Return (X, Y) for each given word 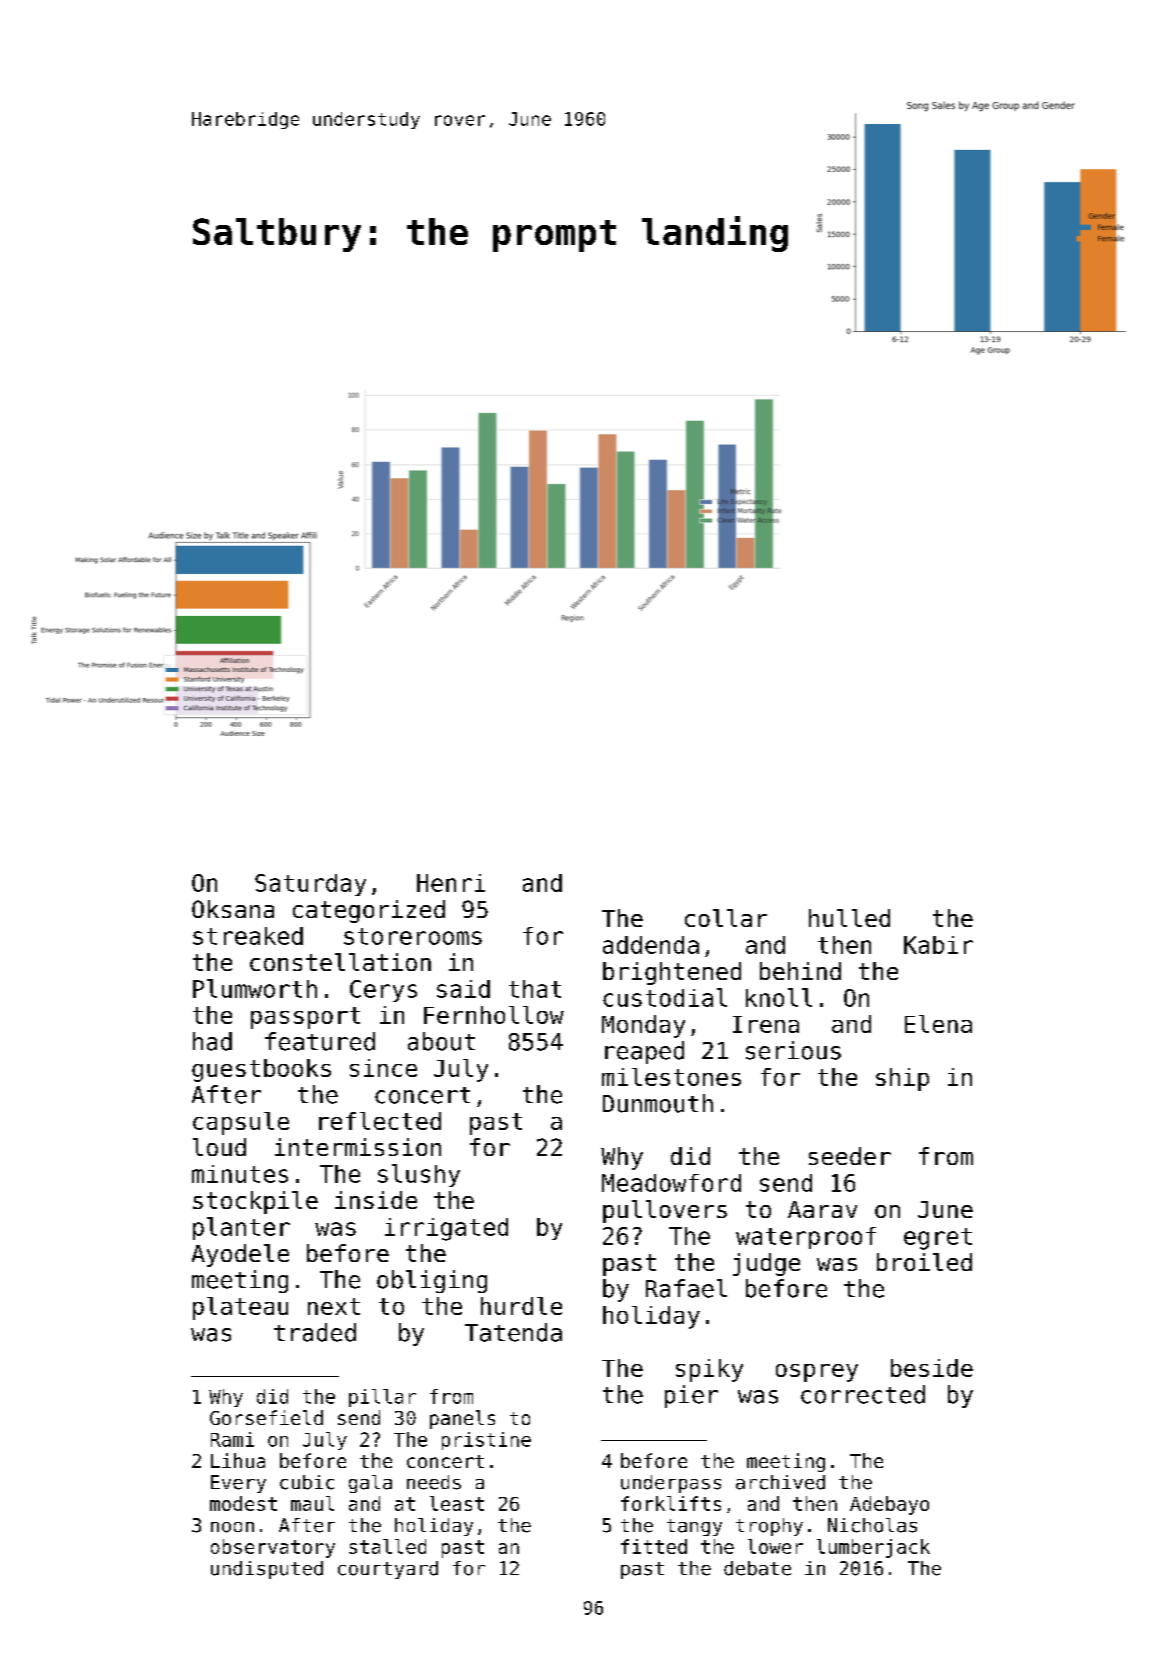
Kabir (938, 945)
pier (691, 1396)
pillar (382, 1398)
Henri (451, 883)
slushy (419, 1175)
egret (938, 1239)
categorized (369, 911)
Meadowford (671, 1183)
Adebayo (889, 1505)
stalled (387, 1546)
